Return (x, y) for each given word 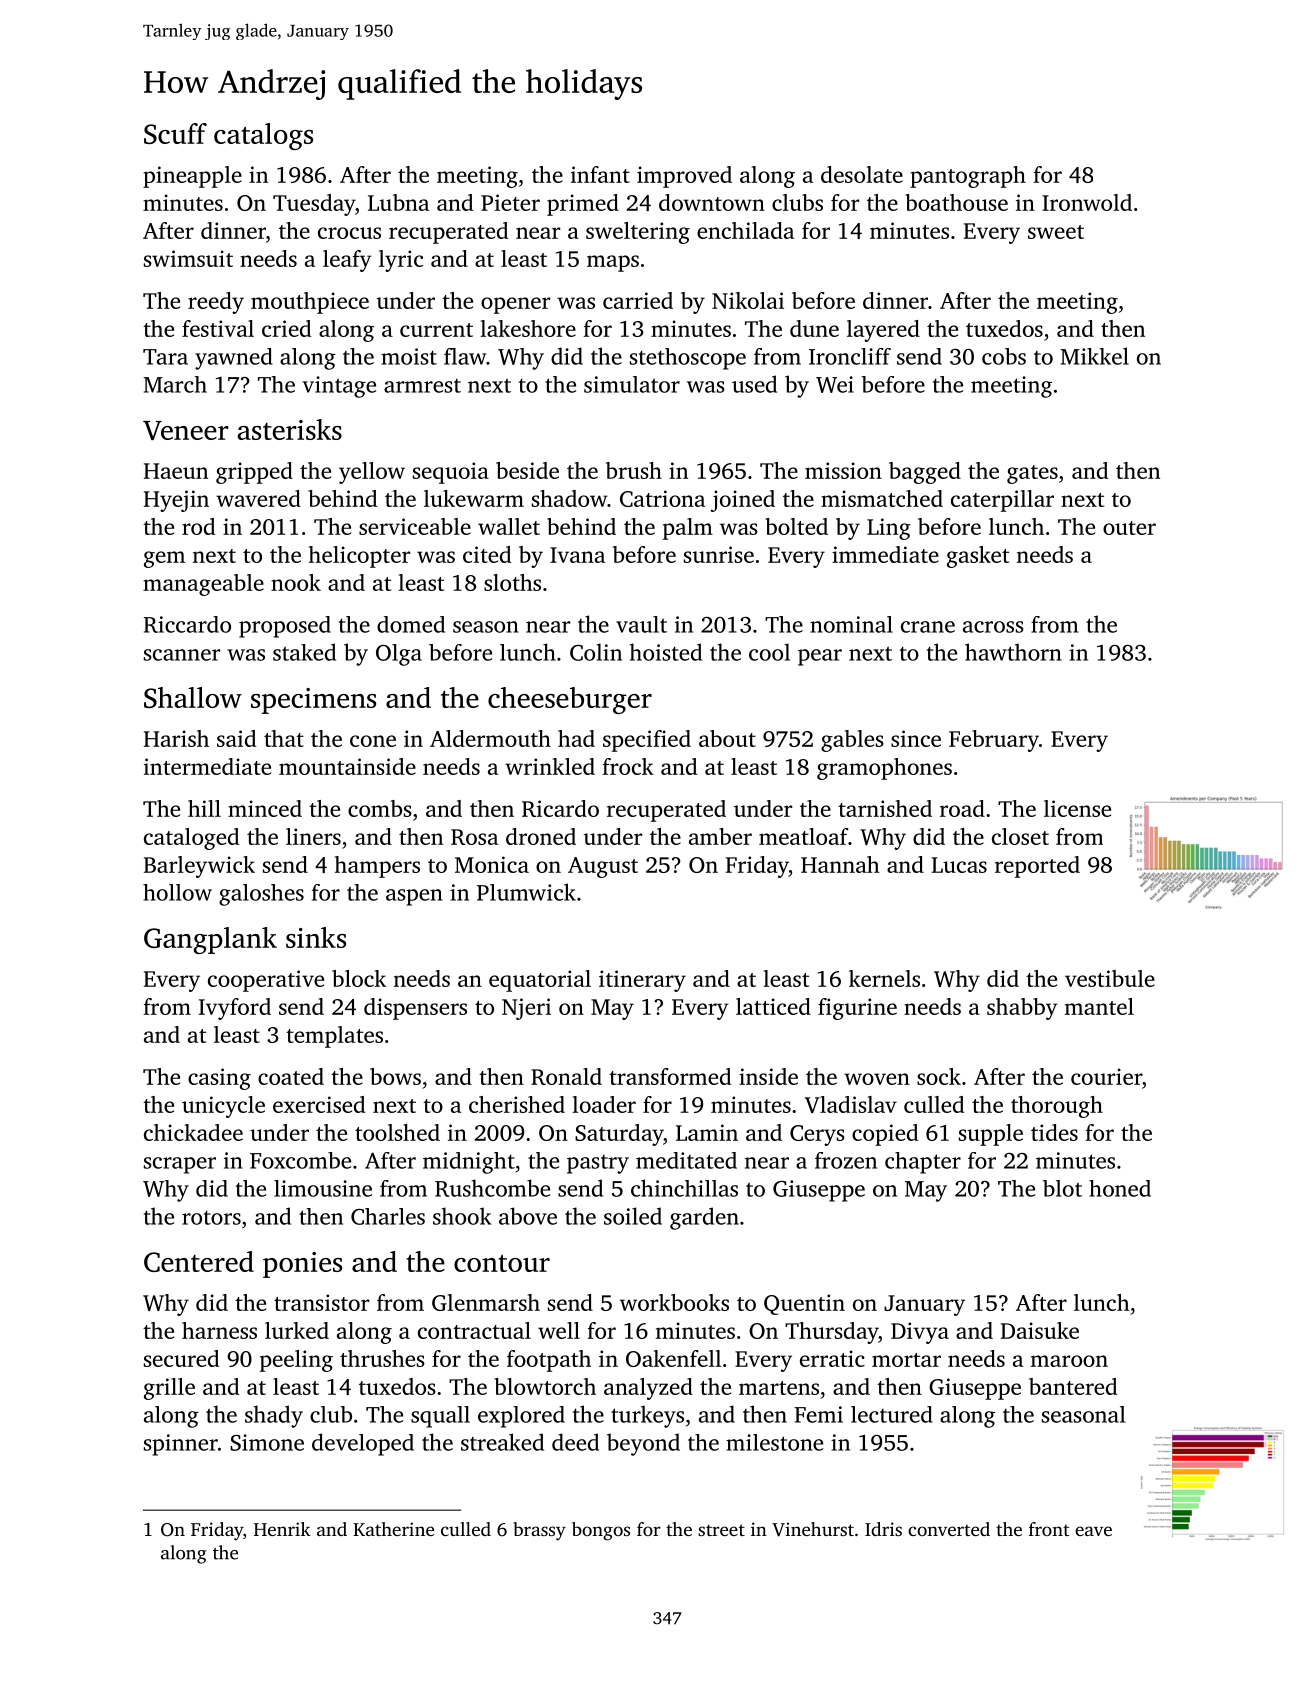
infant (600, 174)
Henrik (282, 1529)
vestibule (1110, 978)
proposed (285, 627)
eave (1093, 1531)
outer (1129, 528)
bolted (796, 526)
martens (779, 1388)
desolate (862, 174)
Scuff (175, 133)
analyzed (648, 1389)
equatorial (540, 981)
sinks (316, 937)
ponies (302, 1265)
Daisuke (1040, 1330)
